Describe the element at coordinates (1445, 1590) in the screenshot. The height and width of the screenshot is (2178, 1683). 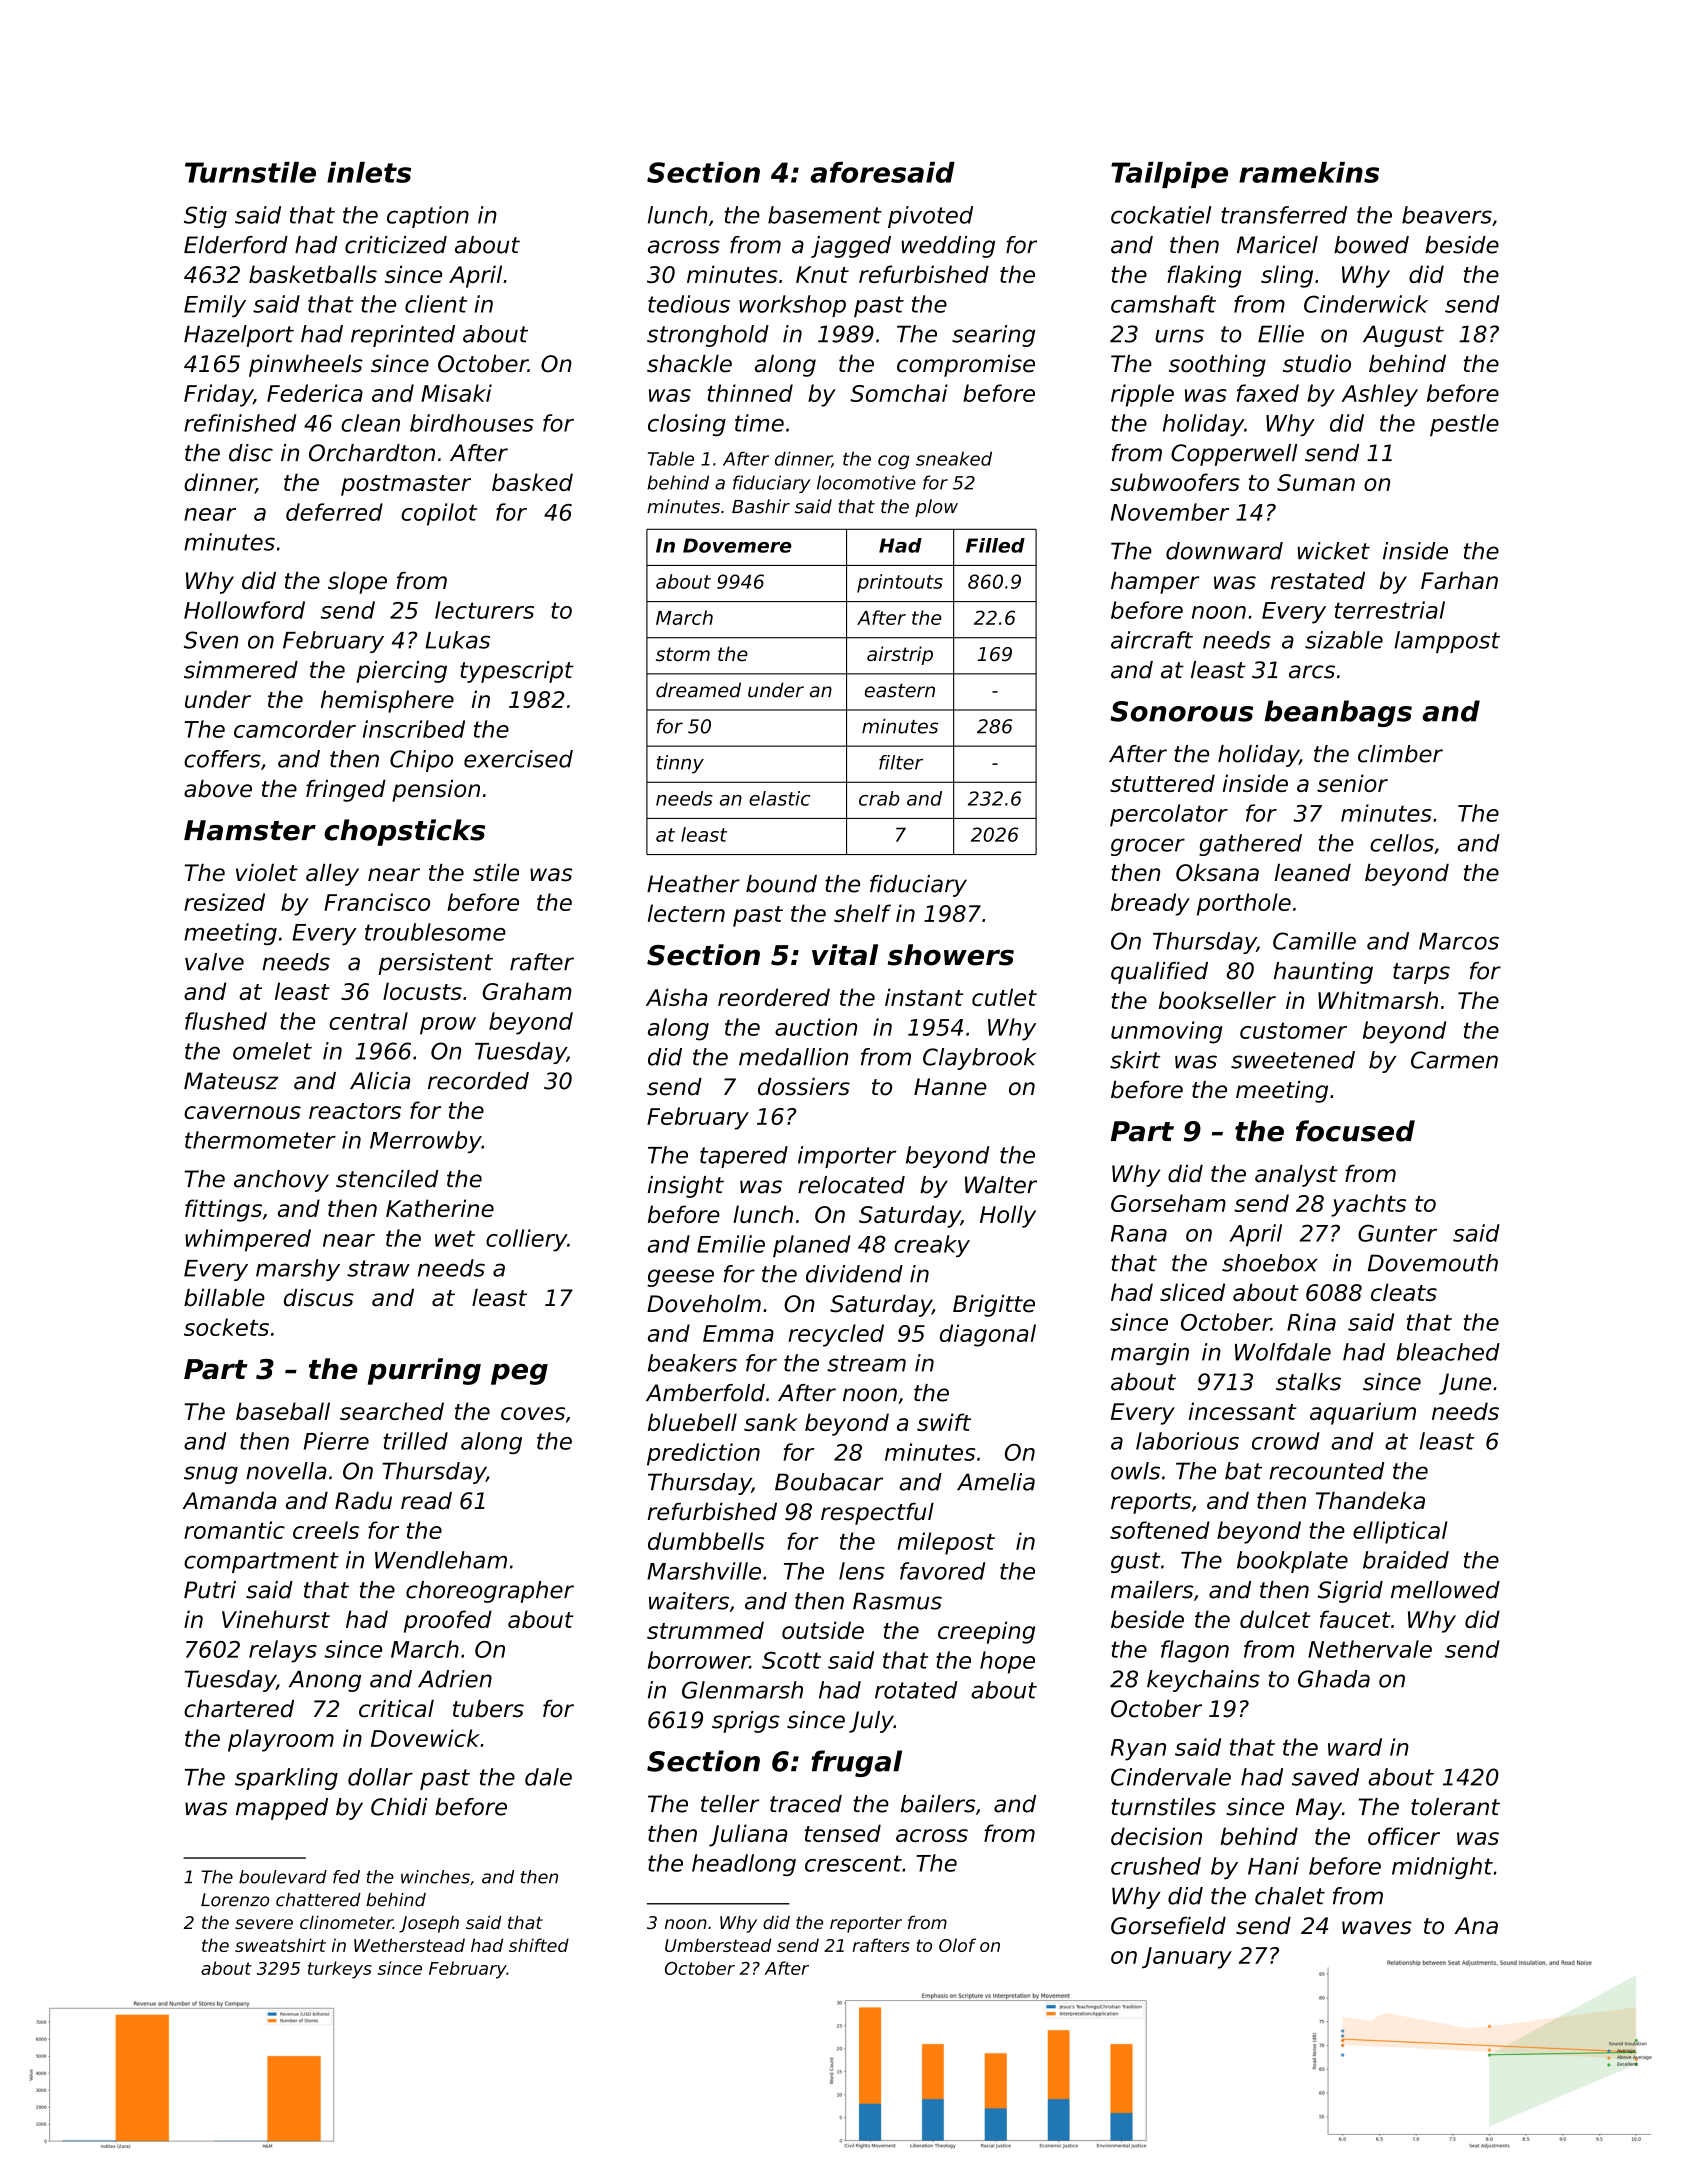
I see `mellowed` at that location.
